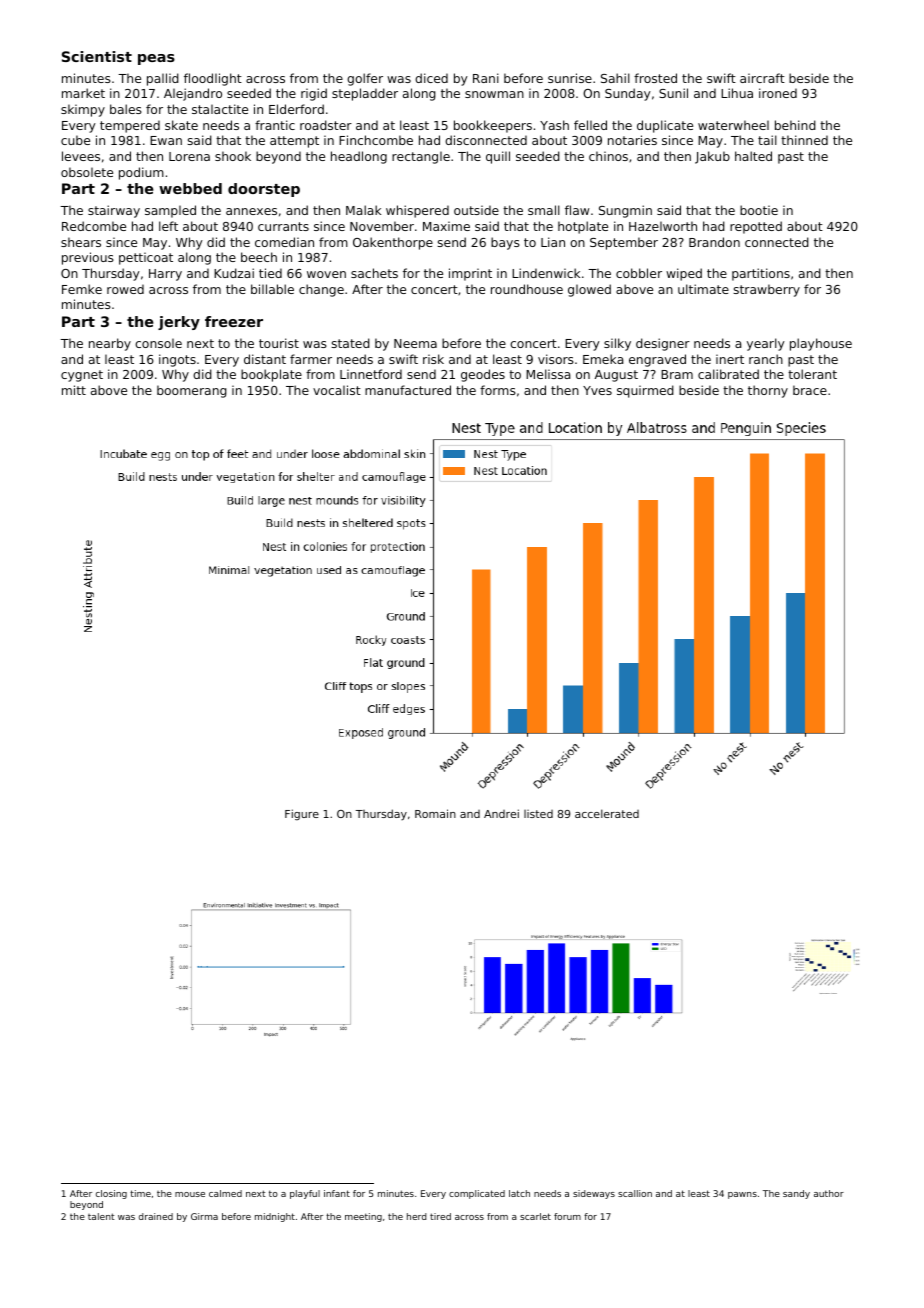 This screenshot has width=924, height=1308. What do you see at coordinates (810, 390) in the screenshot?
I see `brace` at bounding box center [810, 390].
